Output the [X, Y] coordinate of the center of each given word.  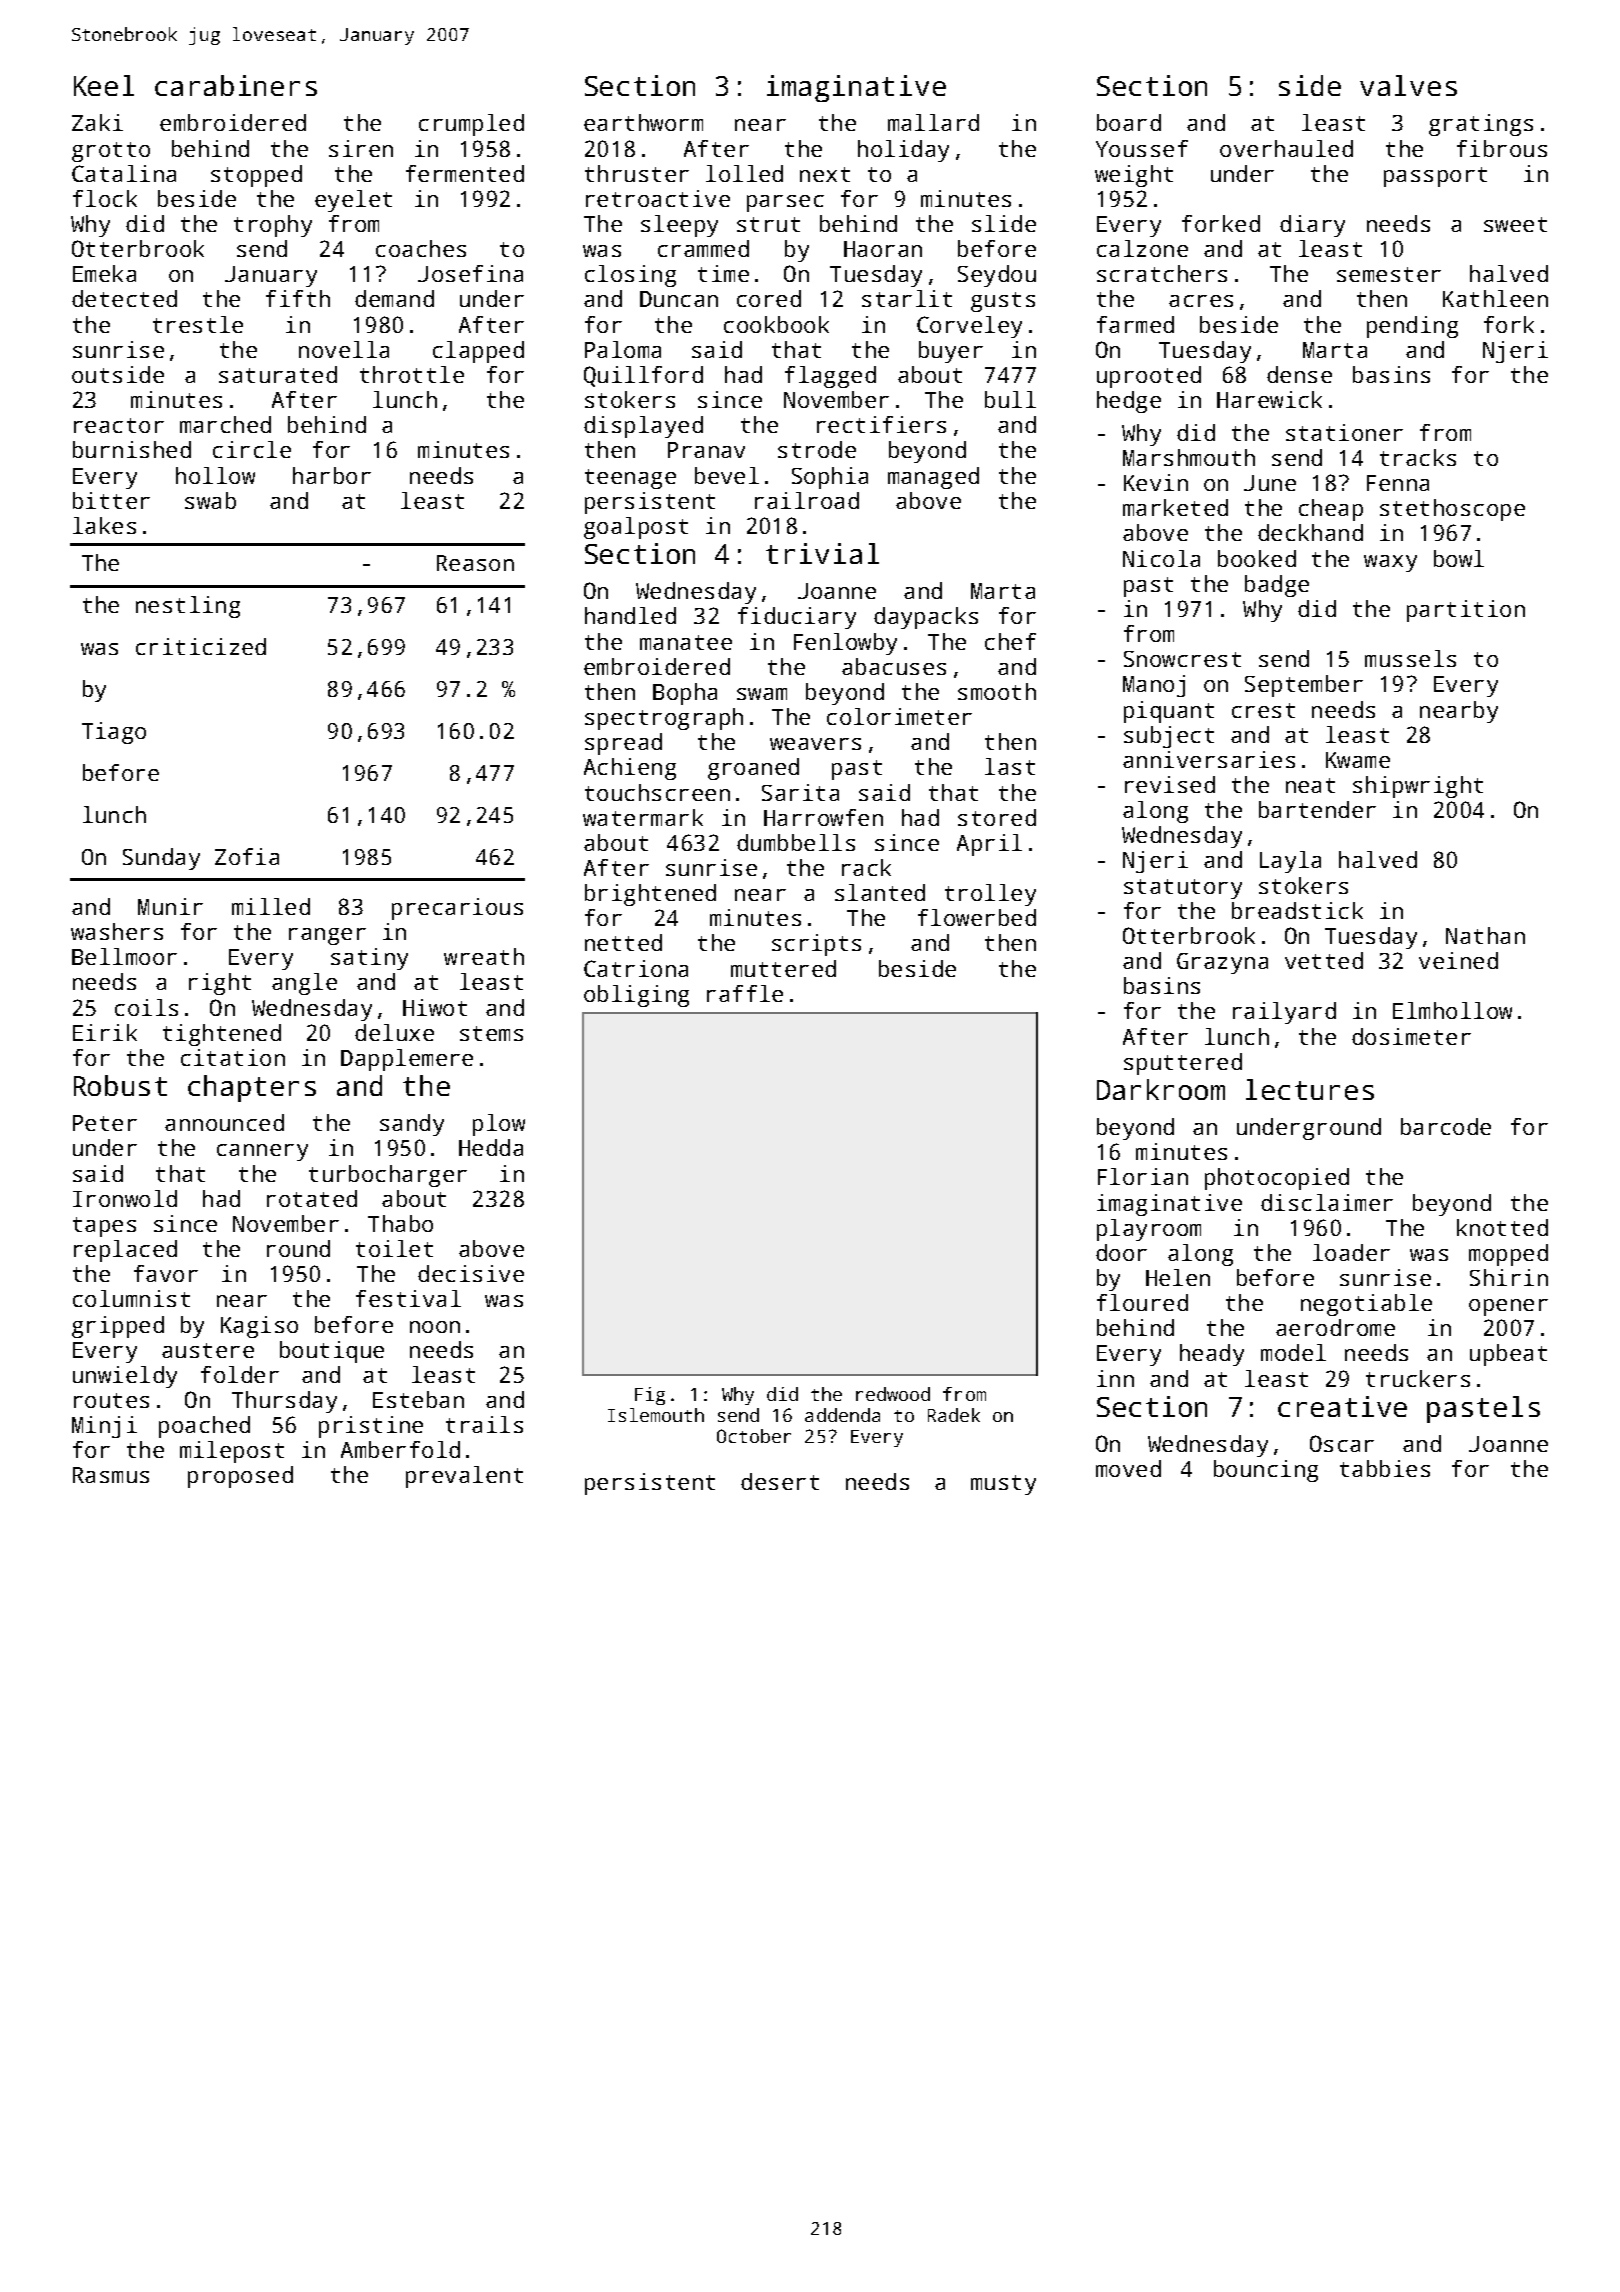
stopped [256, 176]
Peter [105, 1123]
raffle [745, 993]
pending [1412, 327]
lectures [1310, 1089]
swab [210, 500]
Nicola [1161, 558]
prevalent [464, 1477]
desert [780, 1481]
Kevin [1156, 482]
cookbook [776, 324]
